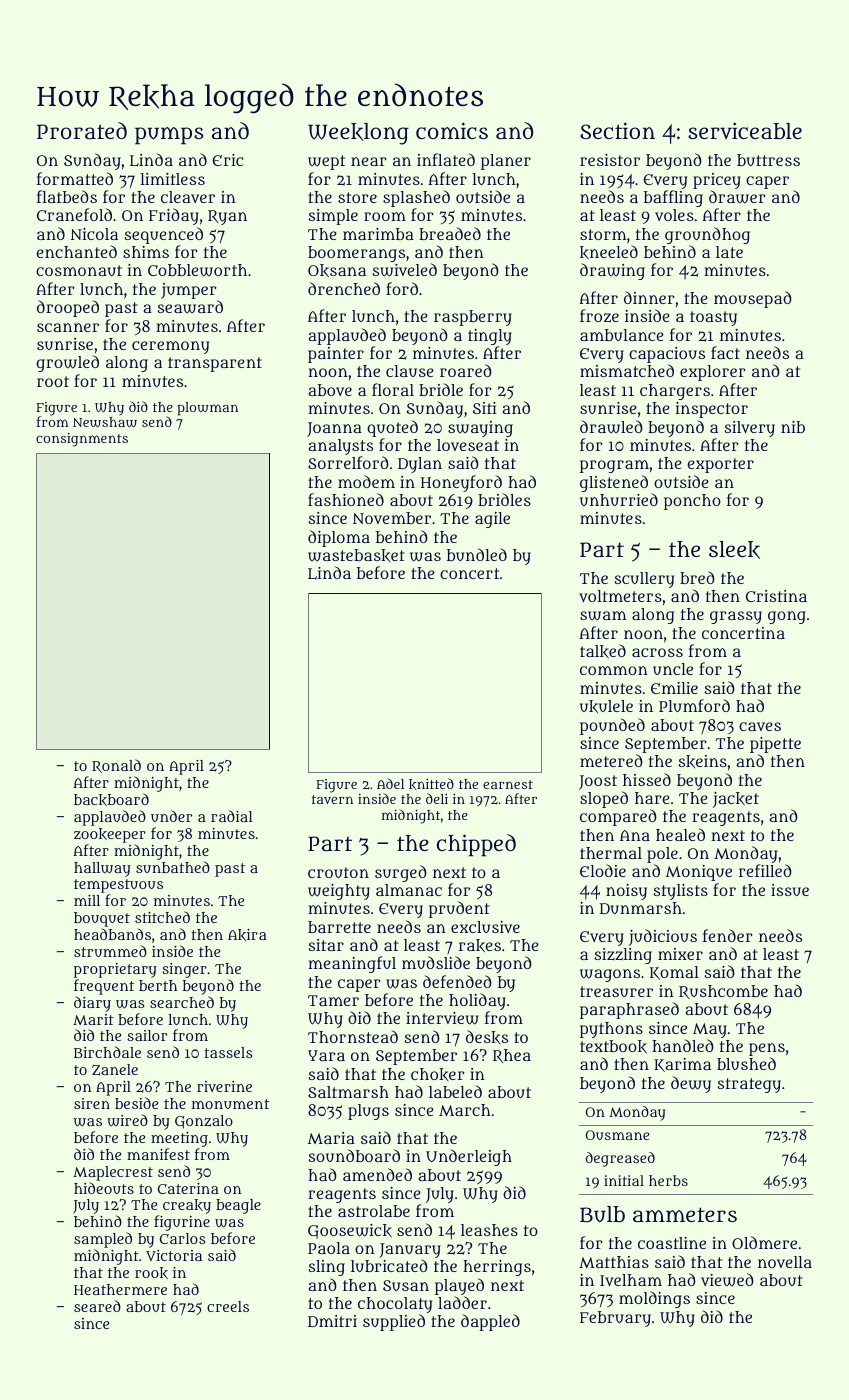 The width and height of the page is (849, 1400). What do you see at coordinates (378, 234) in the page?
I see `marimba` at bounding box center [378, 234].
